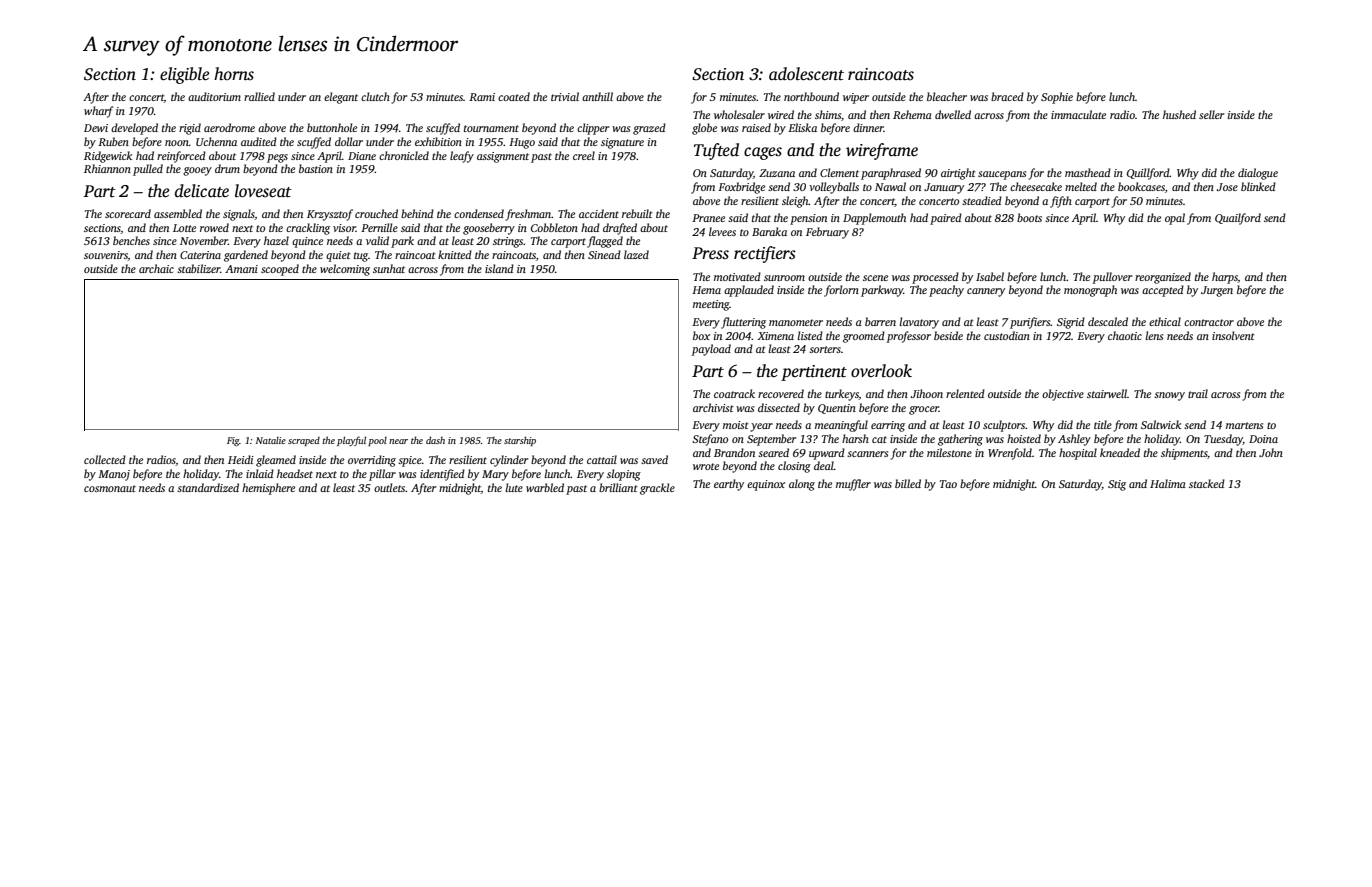  Describe the element at coordinates (734, 393) in the document. I see `coatrack` at that location.
